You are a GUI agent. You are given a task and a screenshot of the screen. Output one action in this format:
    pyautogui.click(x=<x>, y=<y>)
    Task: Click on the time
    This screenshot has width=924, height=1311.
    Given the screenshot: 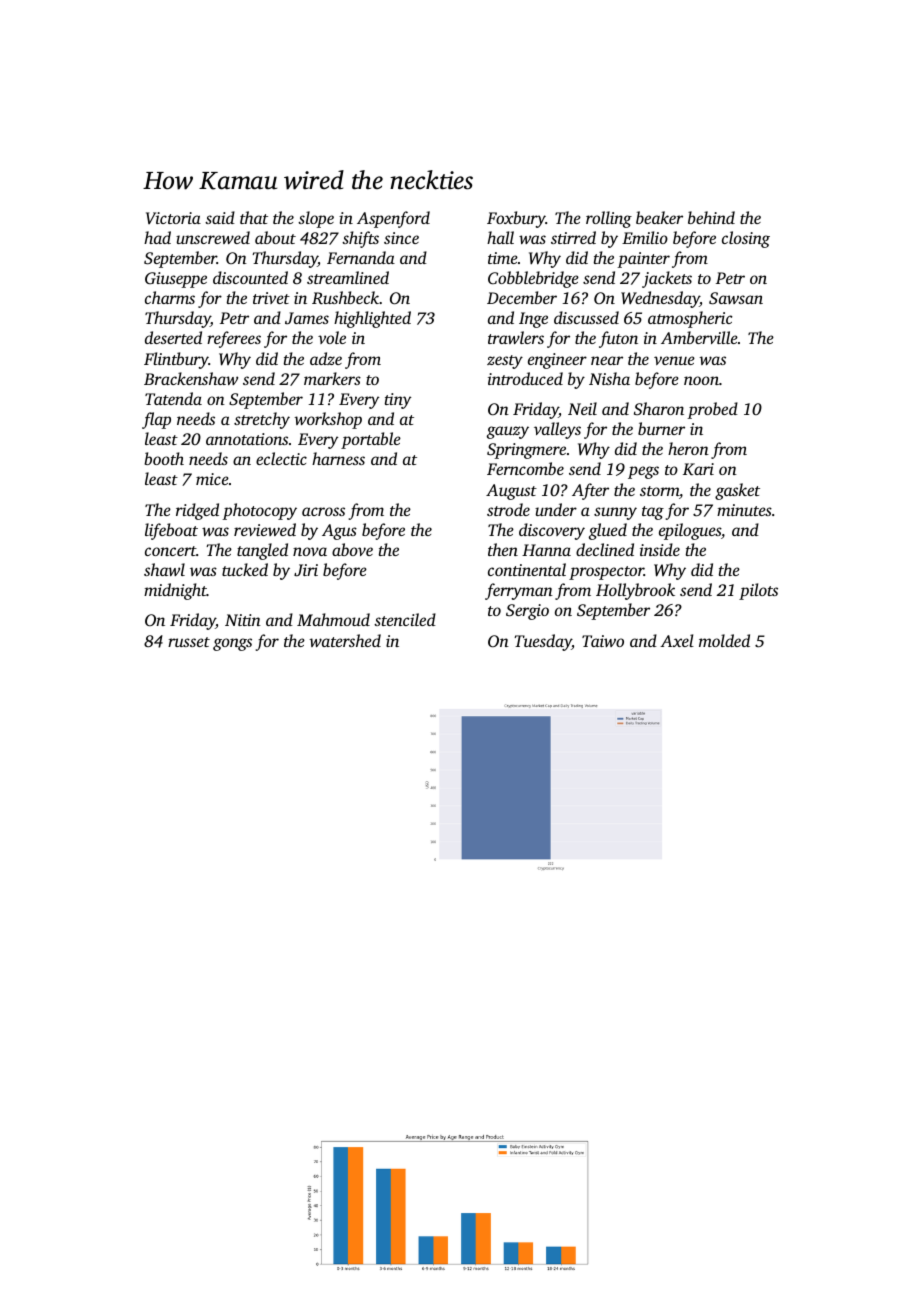 What is the action you would take?
    pyautogui.click(x=503, y=258)
